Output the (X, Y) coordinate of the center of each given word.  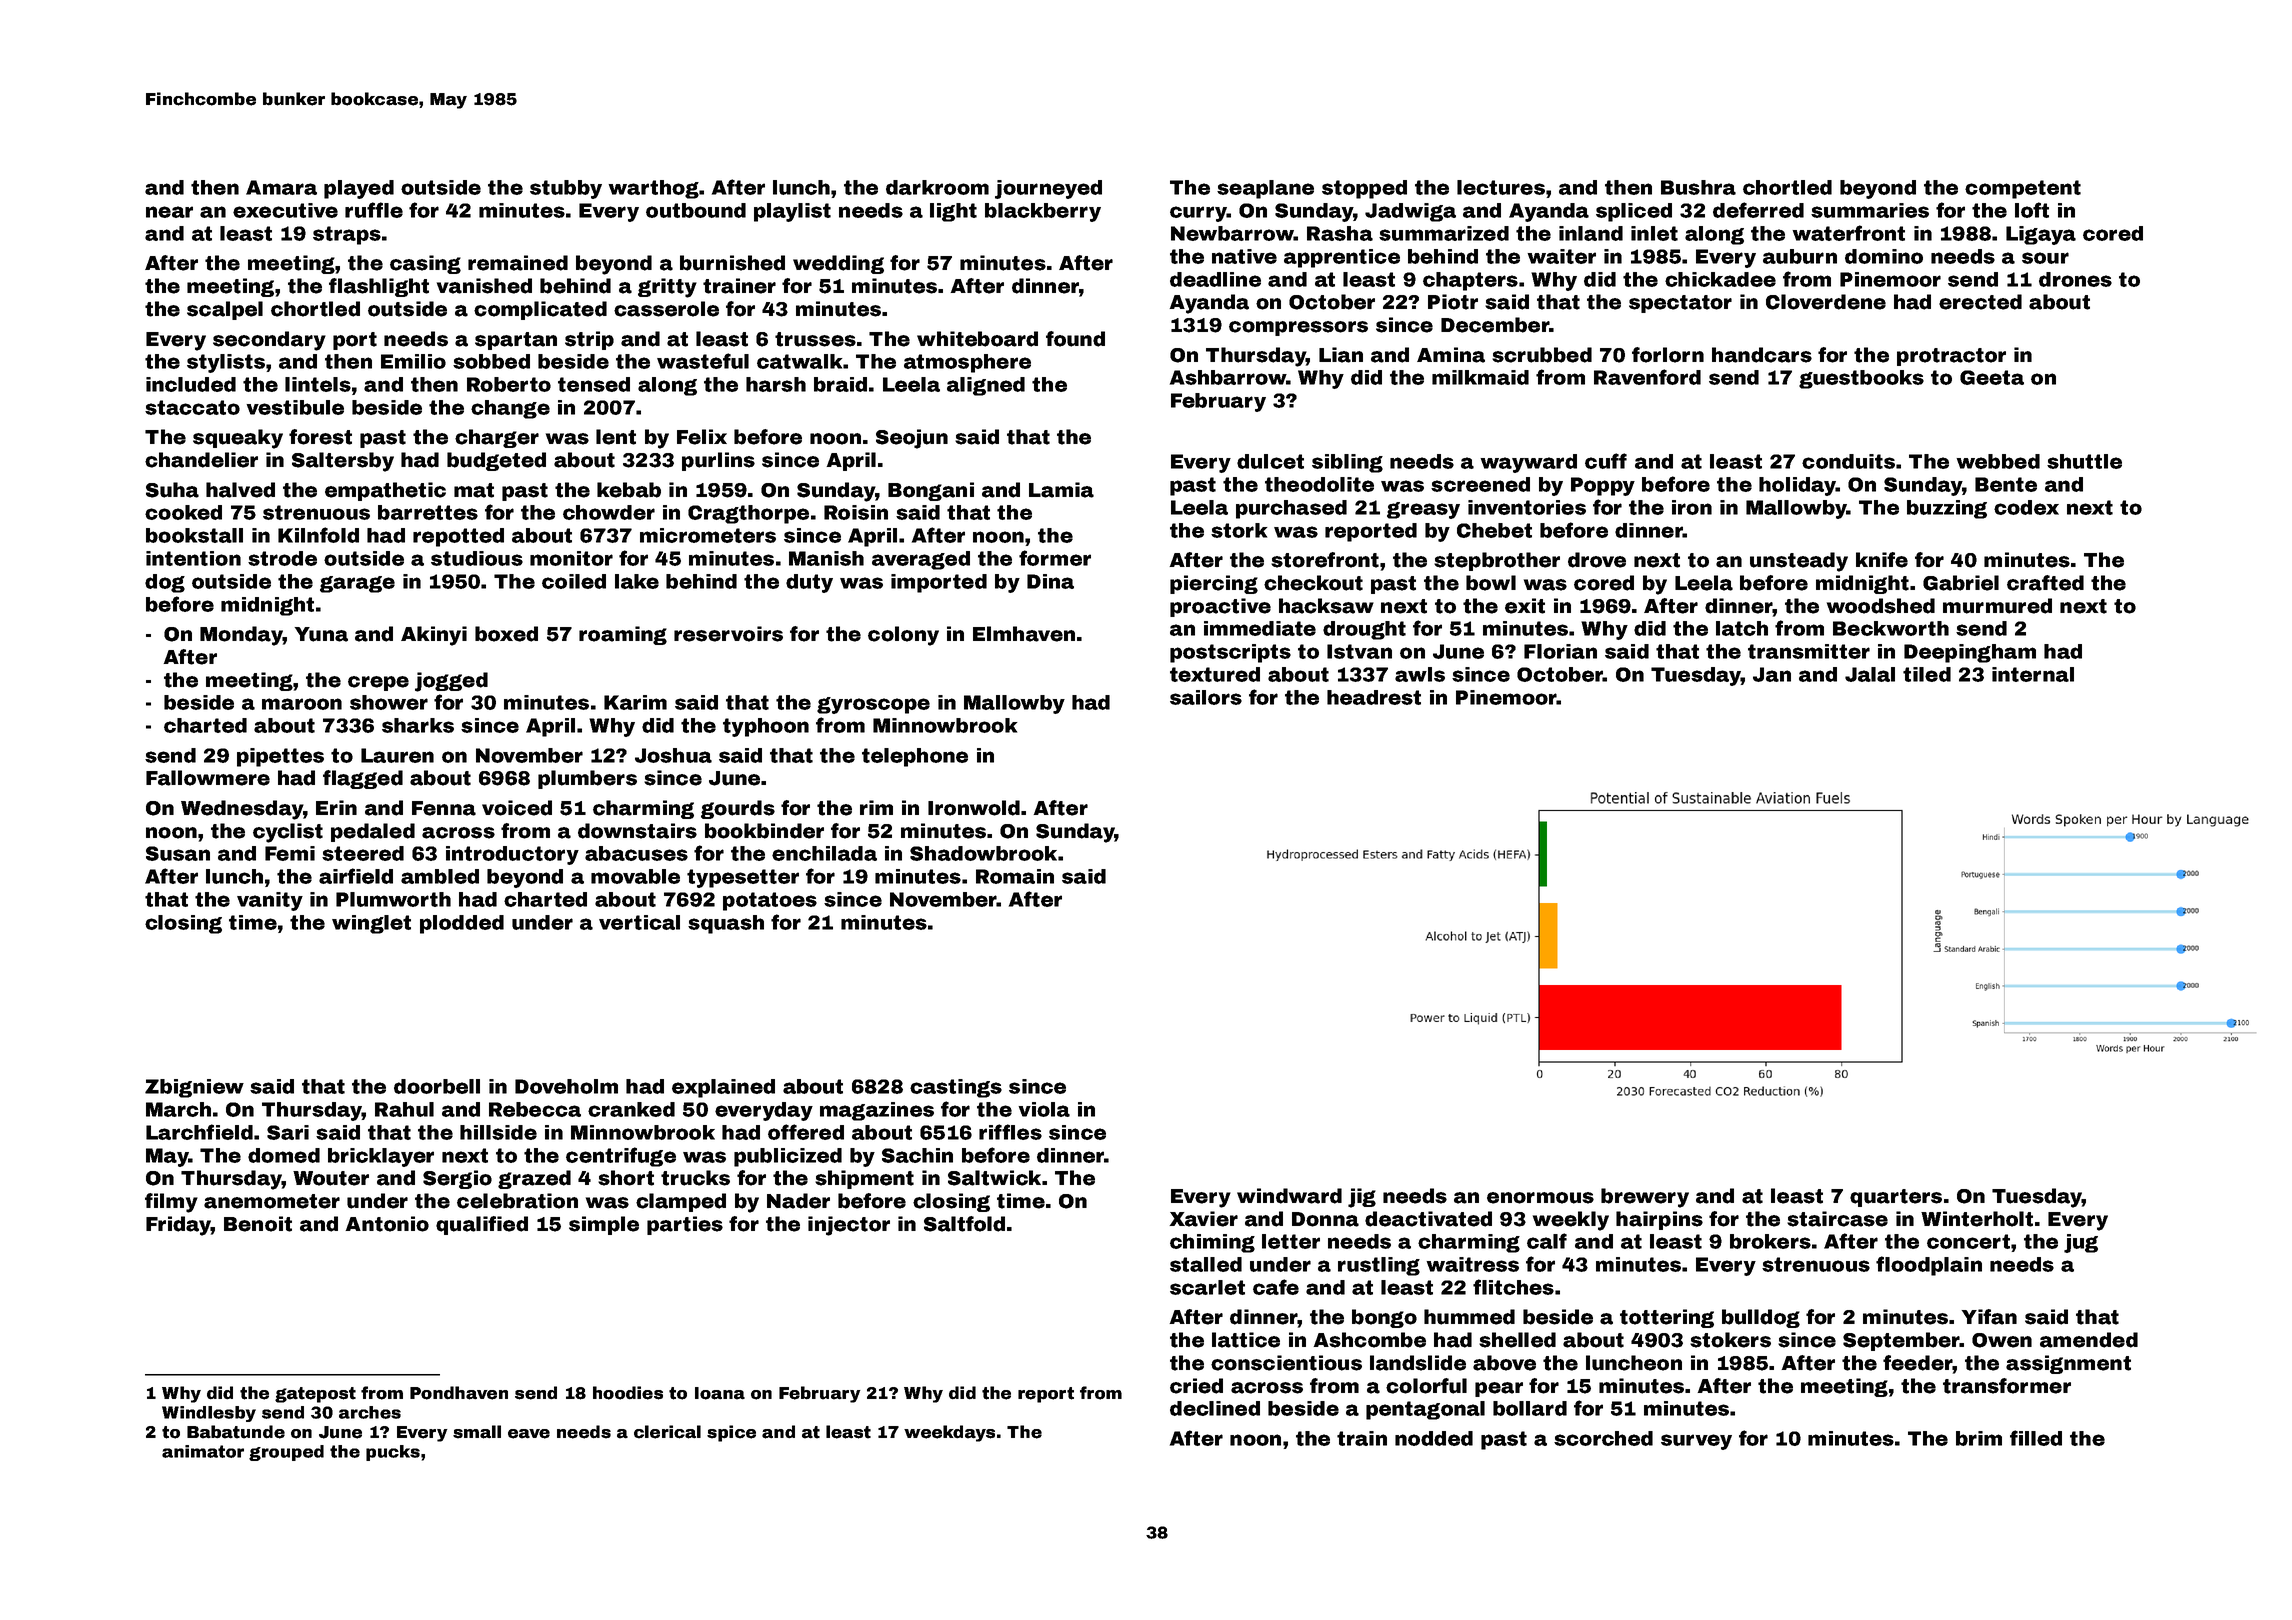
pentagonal (1425, 1410)
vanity (270, 901)
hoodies (628, 1393)
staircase (1837, 1219)
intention (193, 558)
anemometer (272, 1201)
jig (1362, 1198)
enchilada (824, 853)
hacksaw (1326, 606)
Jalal (1870, 674)
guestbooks (1861, 379)
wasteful (703, 361)
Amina (1451, 355)
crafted (2045, 583)
